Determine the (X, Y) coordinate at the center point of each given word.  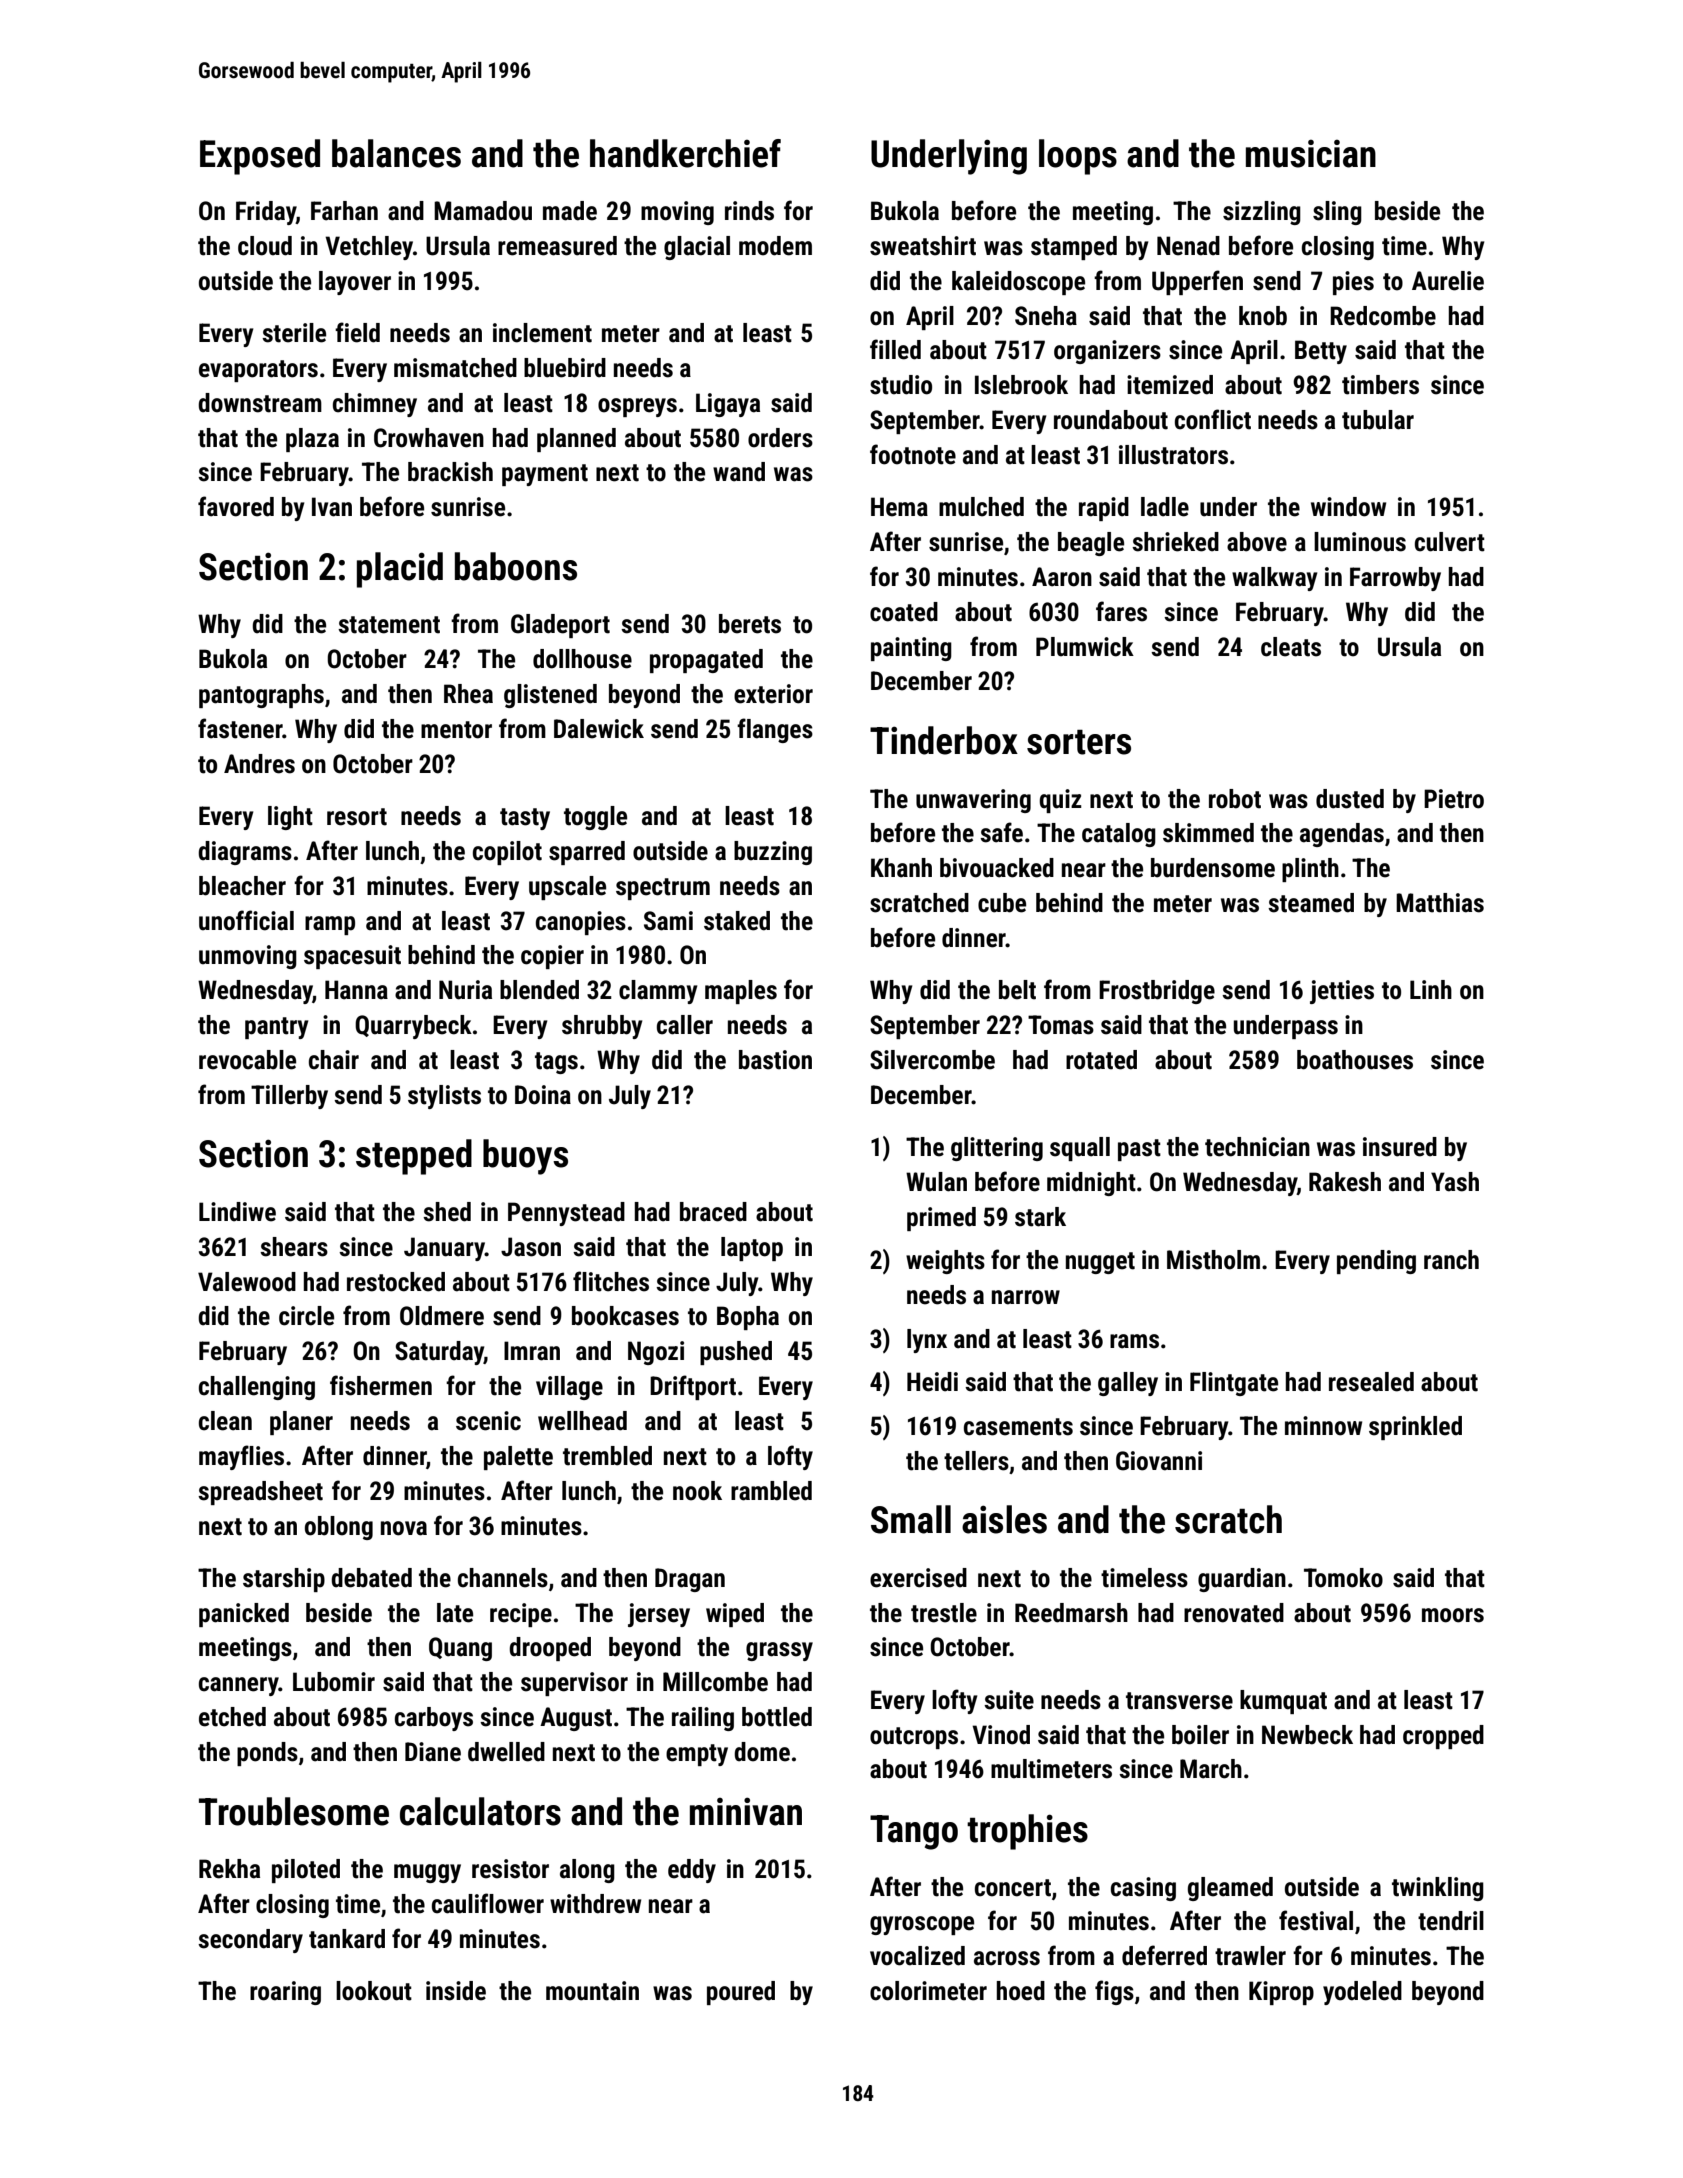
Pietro (1454, 799)
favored (236, 506)
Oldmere (442, 1316)
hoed (1021, 1991)
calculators (480, 1811)
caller (685, 1025)
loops (1078, 157)
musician (1311, 154)
